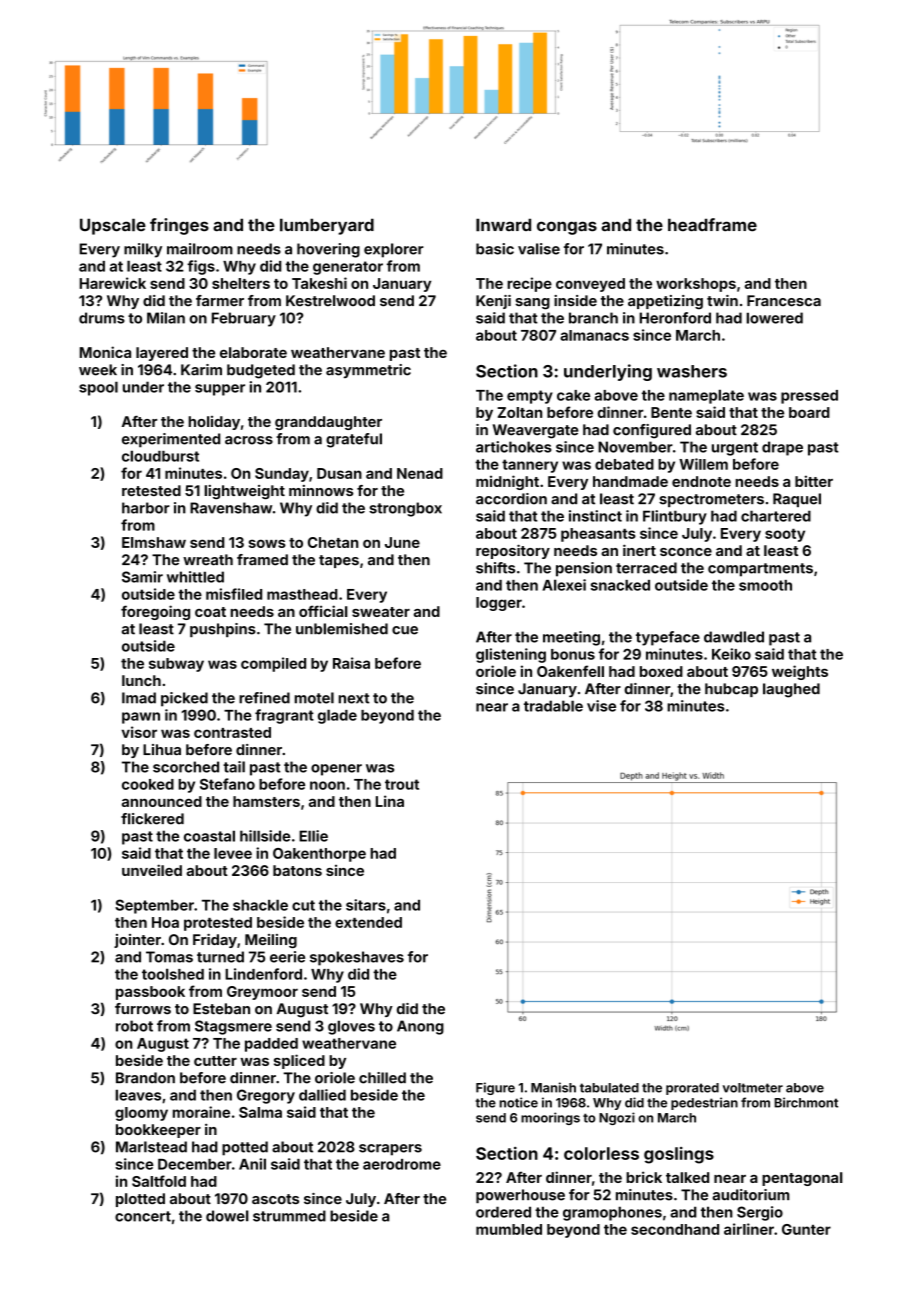  Describe the element at coordinates (179, 226) in the page. I see `fringes` at that location.
